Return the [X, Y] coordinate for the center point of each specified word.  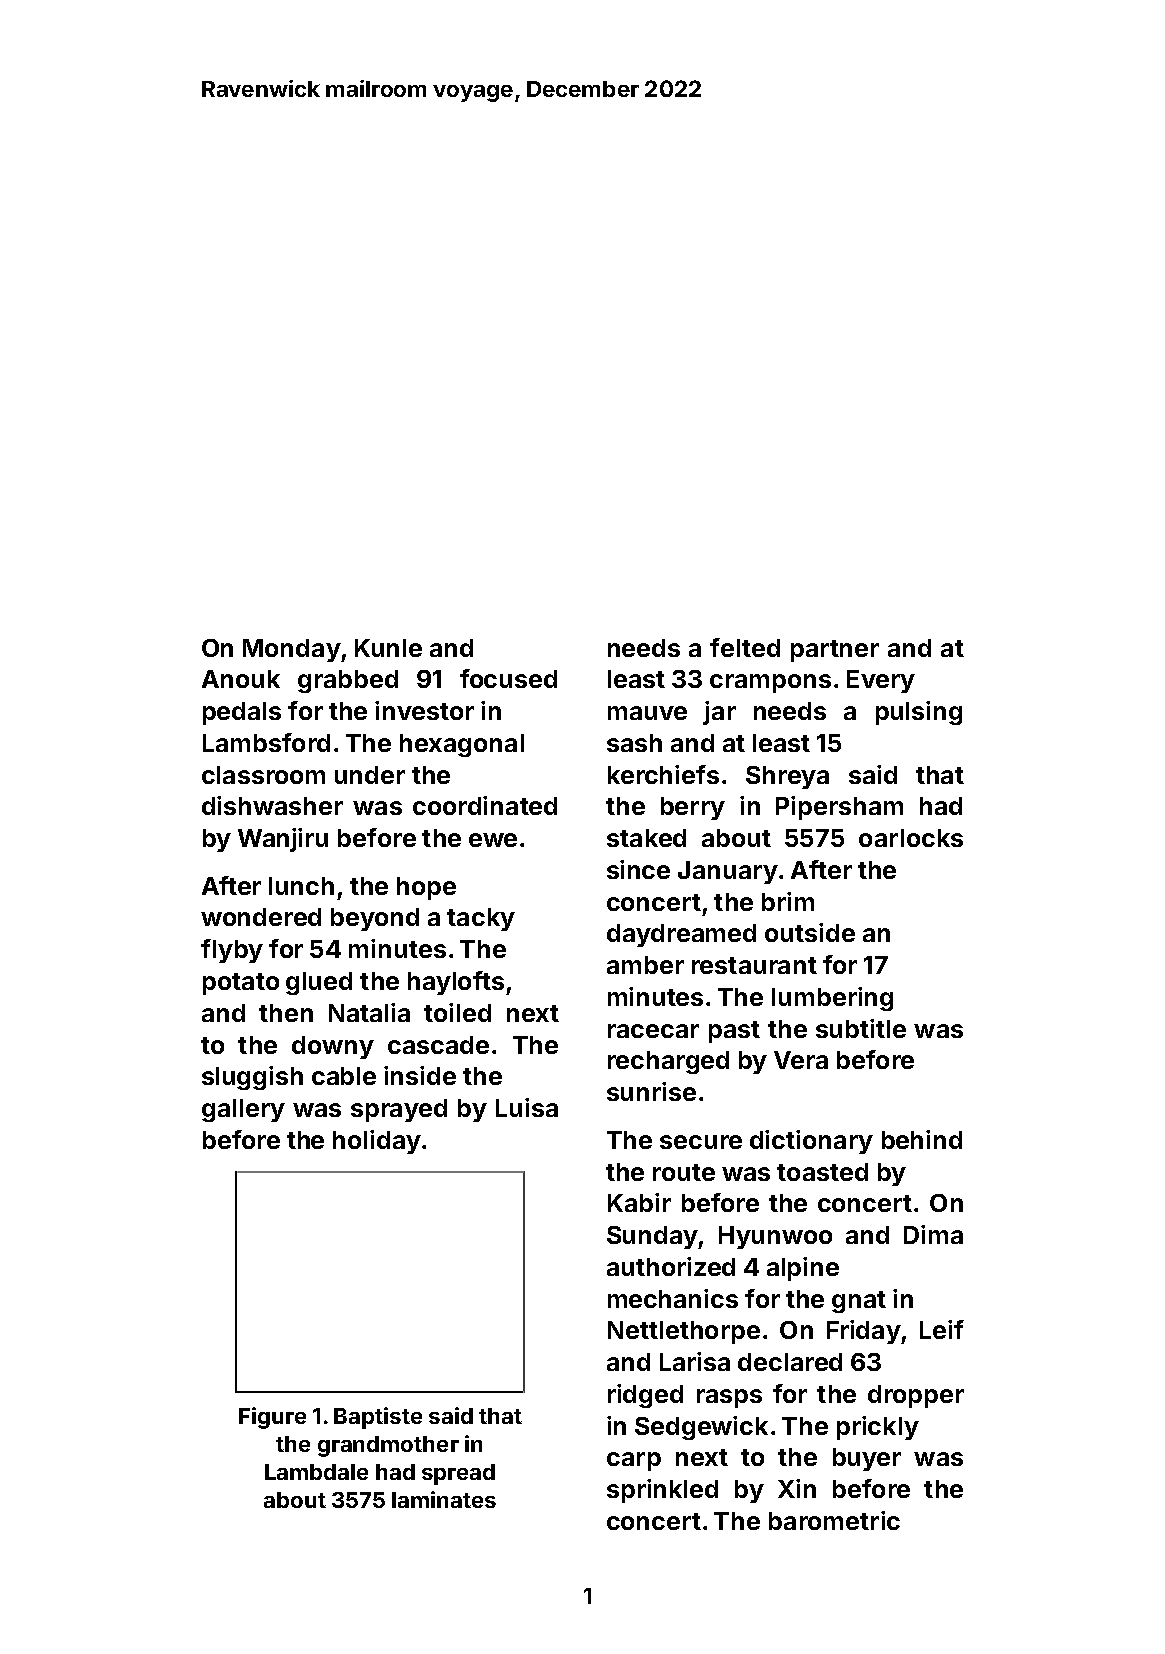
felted [745, 647]
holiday [377, 1142]
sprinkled [662, 1491]
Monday [292, 650]
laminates [444, 1499]
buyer [867, 1459]
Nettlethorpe [684, 1332]
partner [835, 651]
